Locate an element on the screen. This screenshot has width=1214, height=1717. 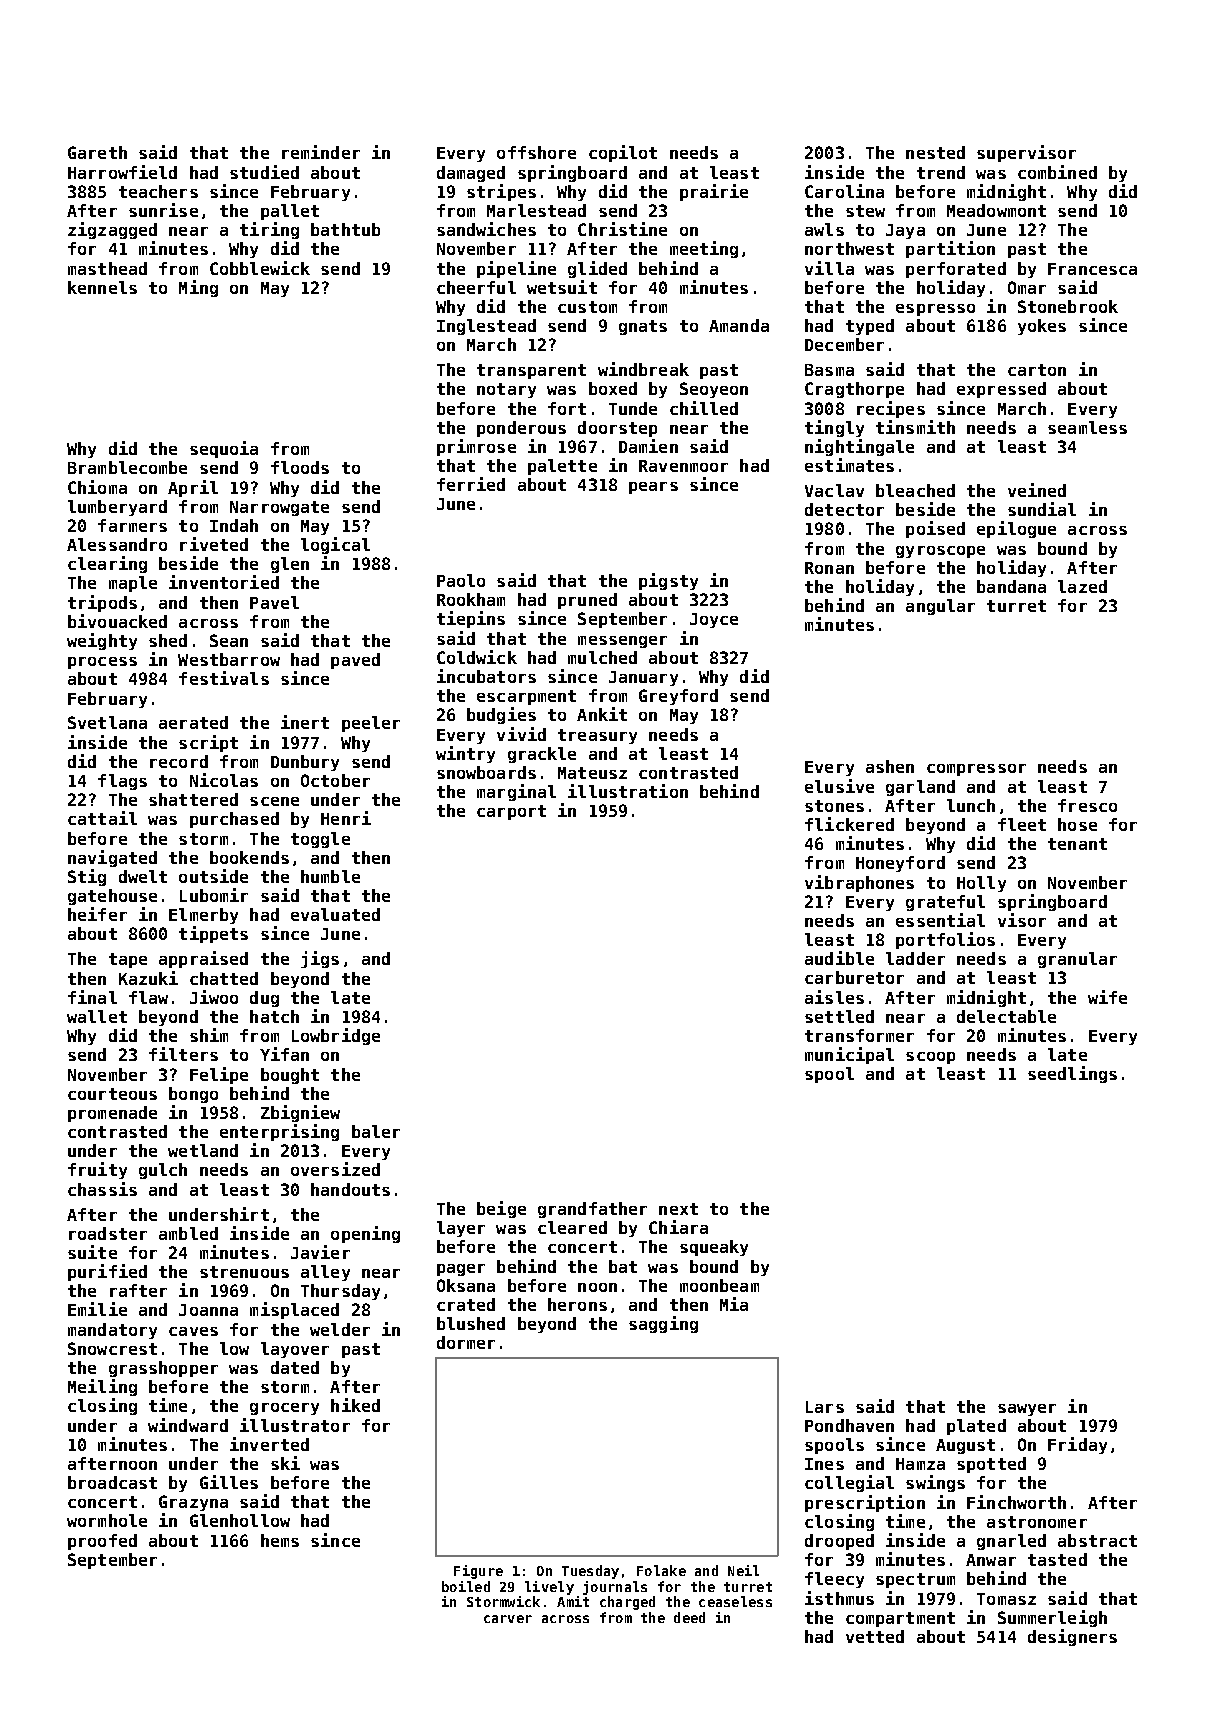
dated is located at coordinates (295, 1367).
